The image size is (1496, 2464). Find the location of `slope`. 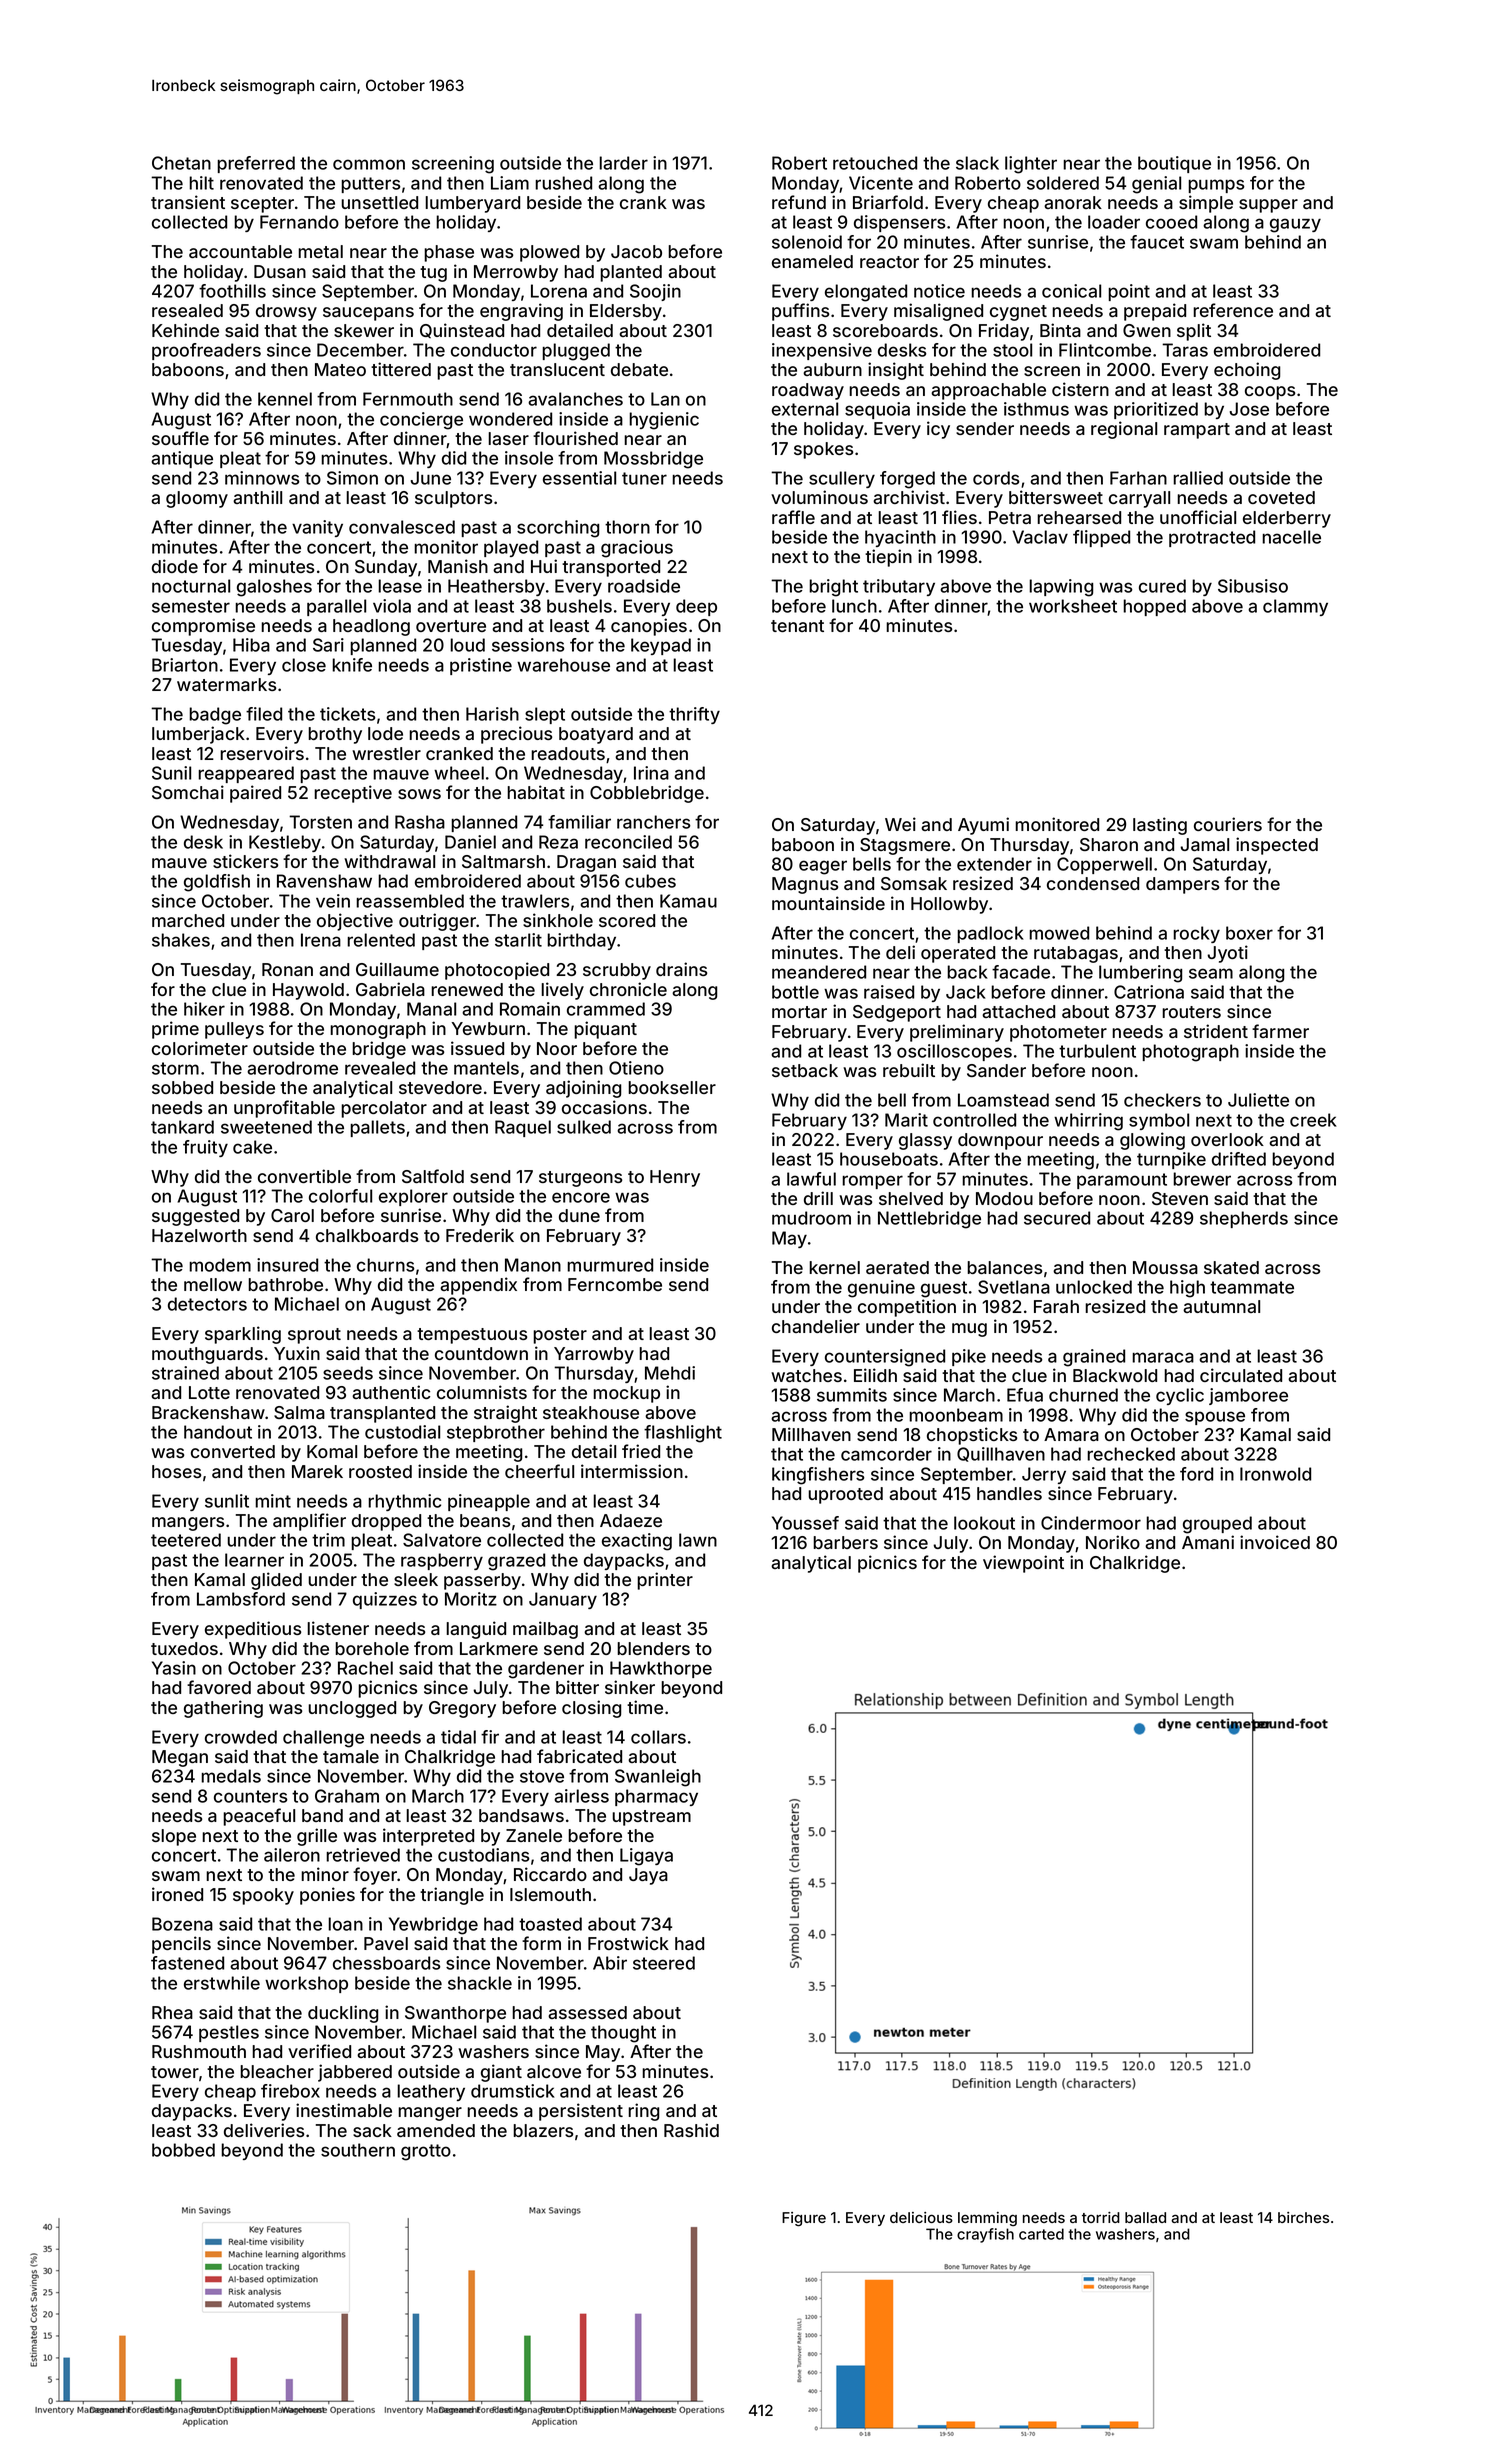

slope is located at coordinates (174, 1837).
